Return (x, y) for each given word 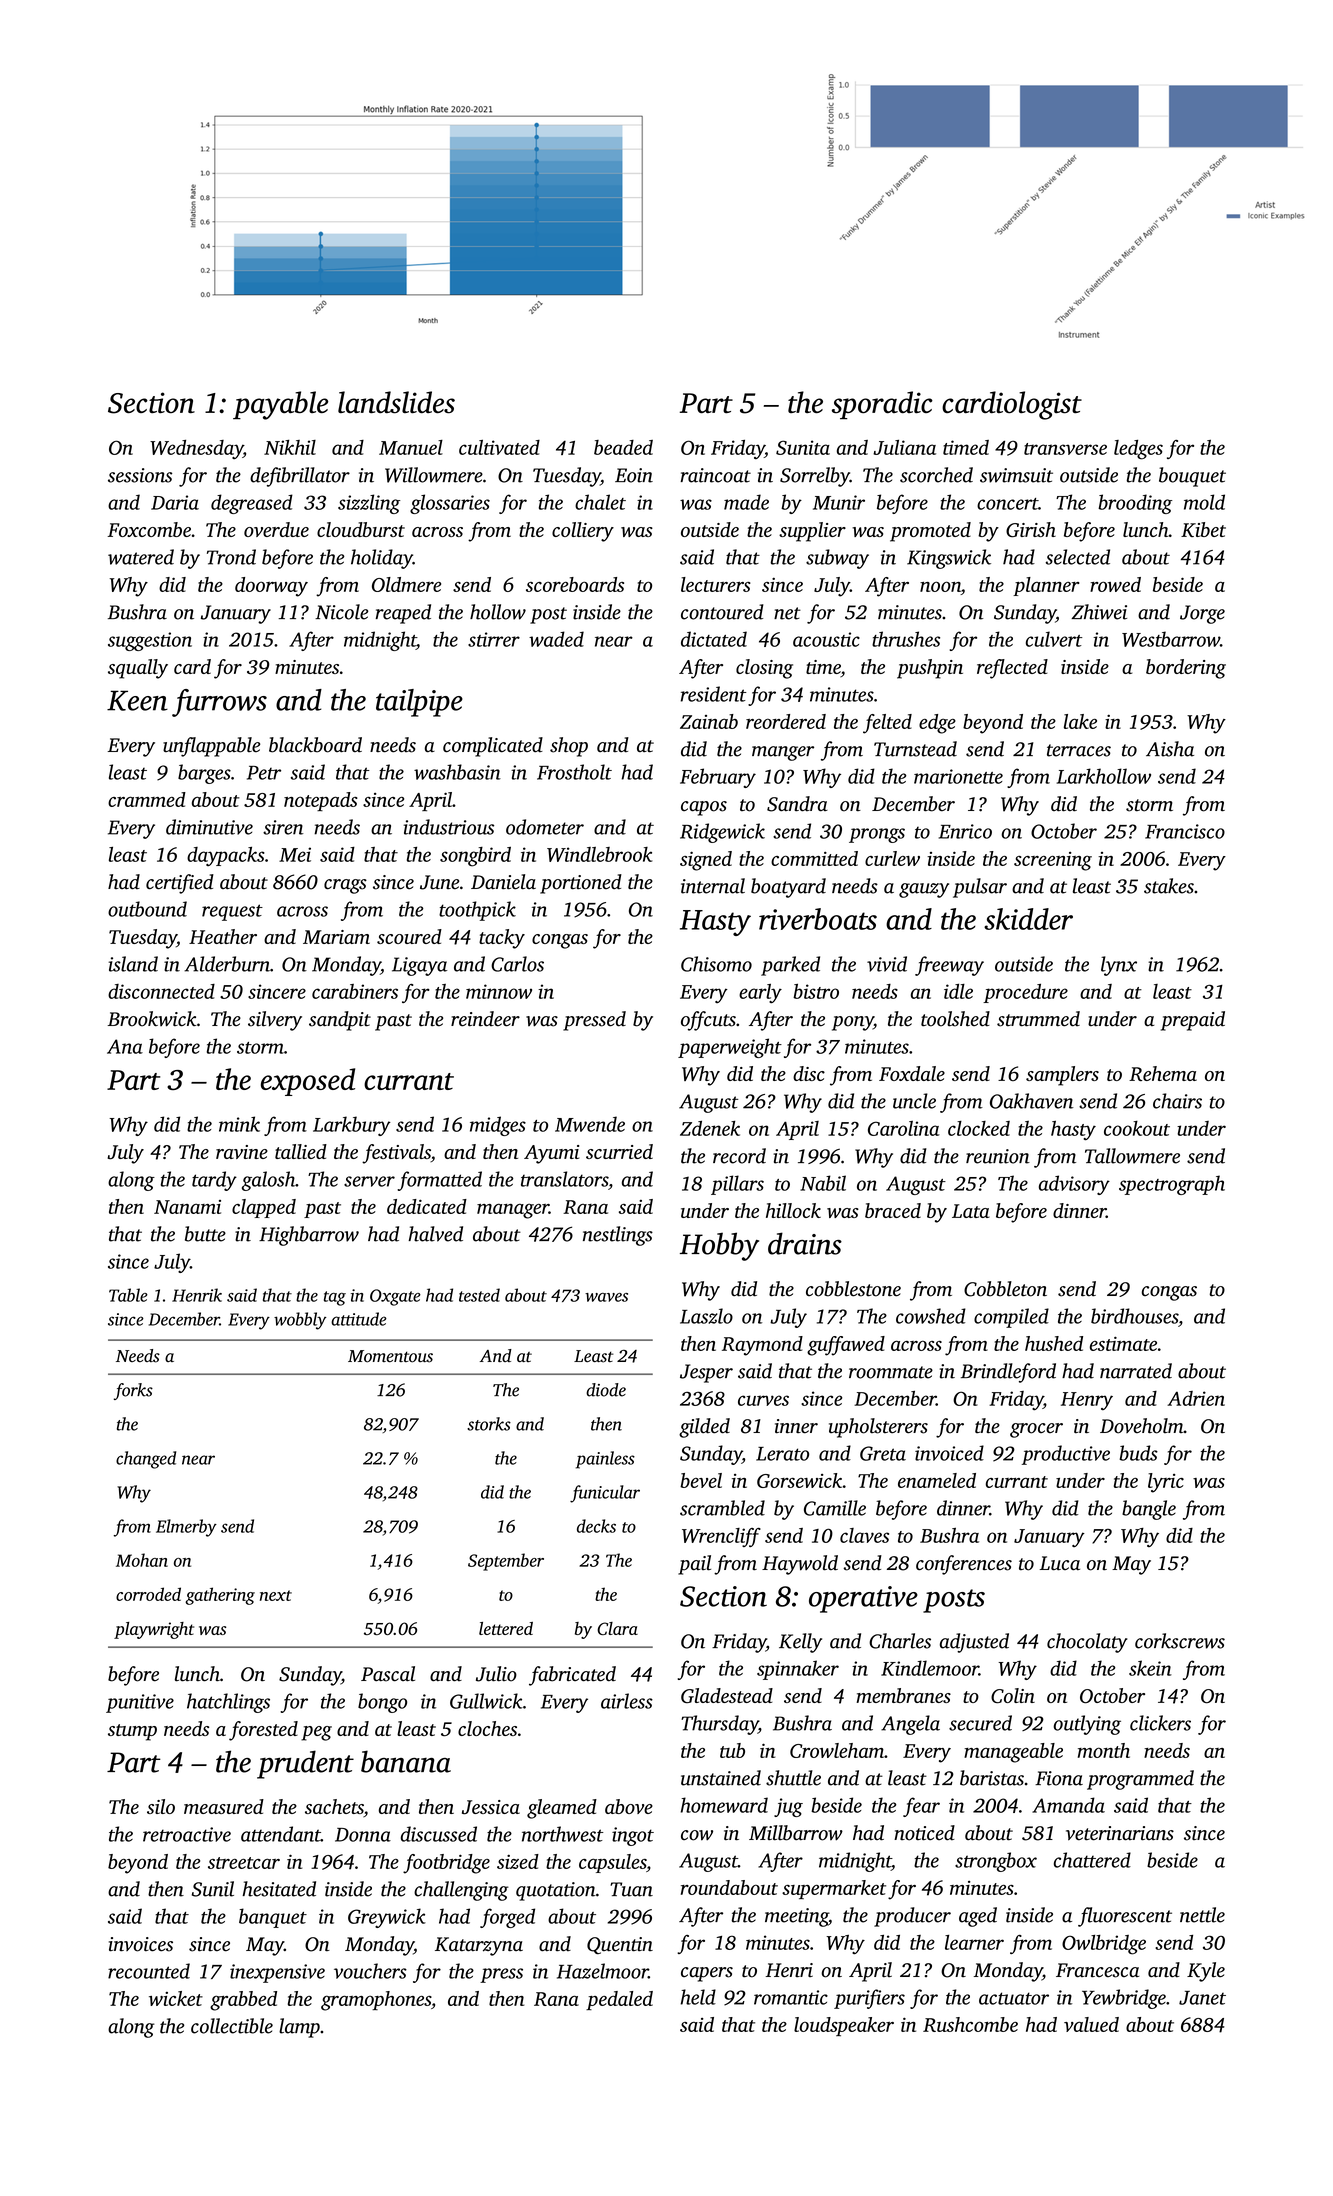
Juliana (904, 447)
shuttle (793, 1778)
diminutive (209, 827)
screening (1053, 861)
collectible (232, 2026)
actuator (1014, 1998)
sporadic (882, 405)
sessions (140, 475)
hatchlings (228, 1703)
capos (704, 808)
